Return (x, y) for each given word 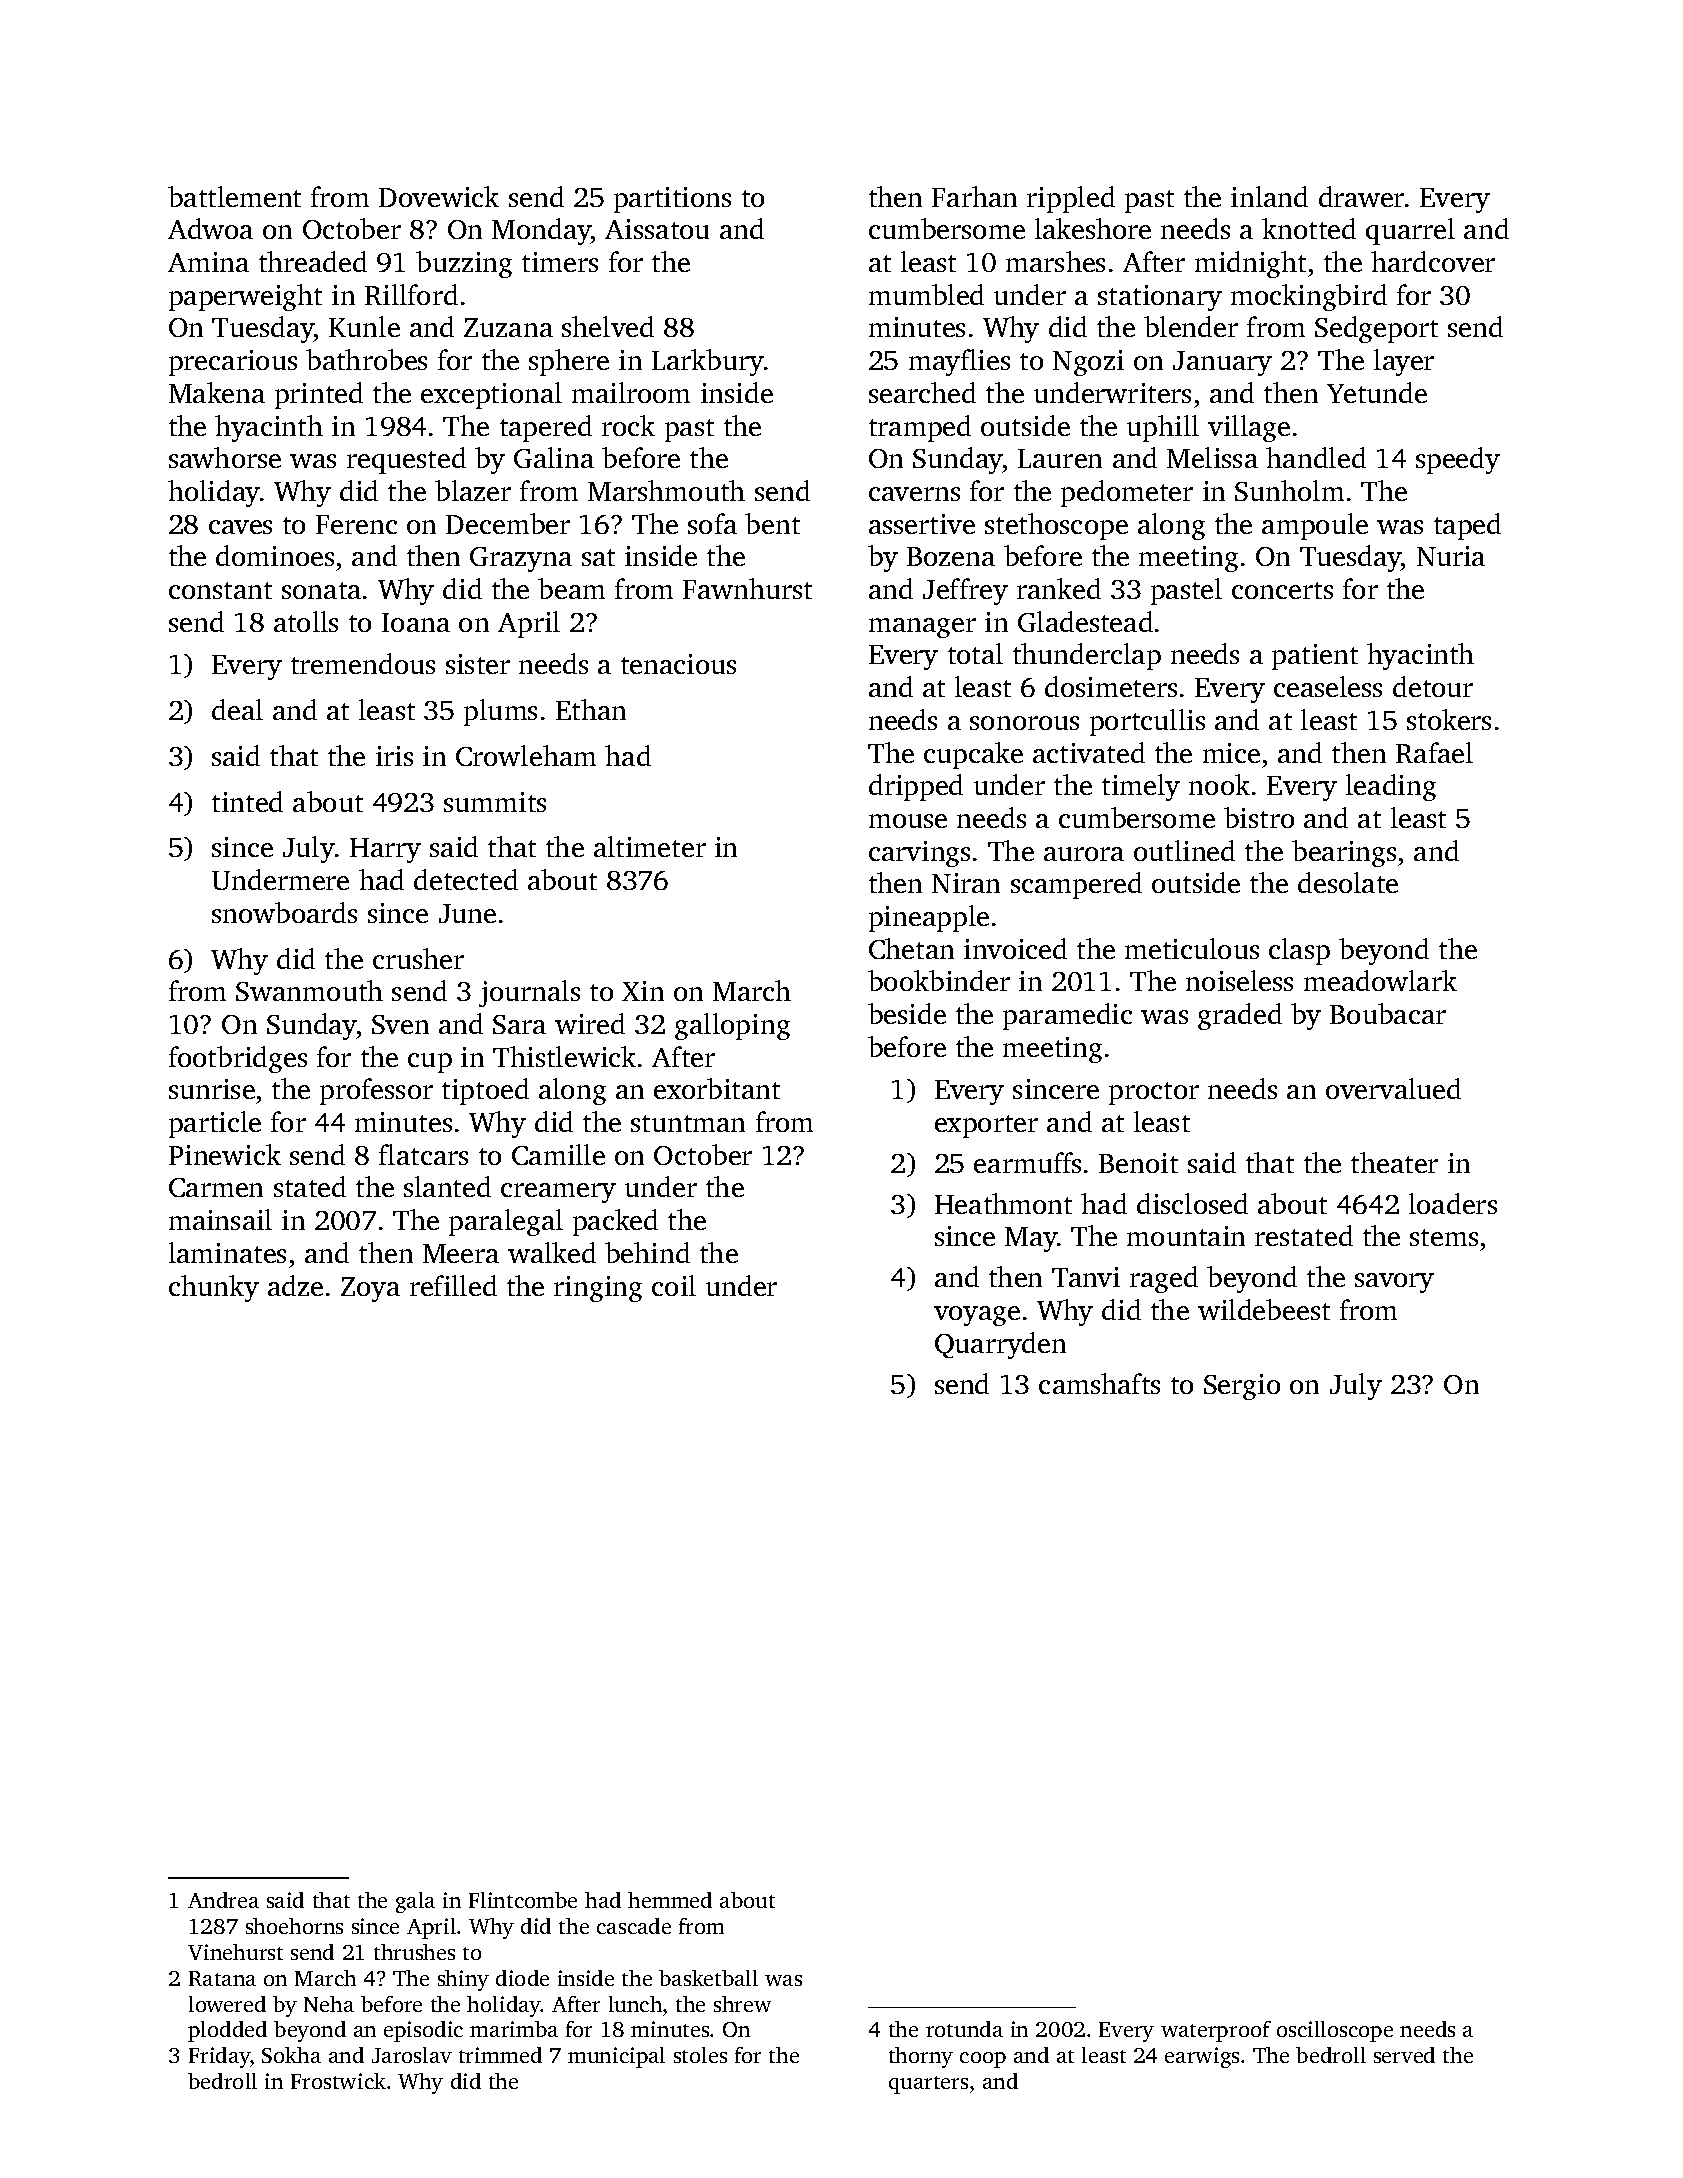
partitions (672, 200)
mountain (1186, 1236)
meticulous (1192, 948)
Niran (966, 883)
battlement (234, 196)
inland (1269, 196)
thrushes (414, 1952)
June (467, 913)
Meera (461, 1253)
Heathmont (1003, 1203)
